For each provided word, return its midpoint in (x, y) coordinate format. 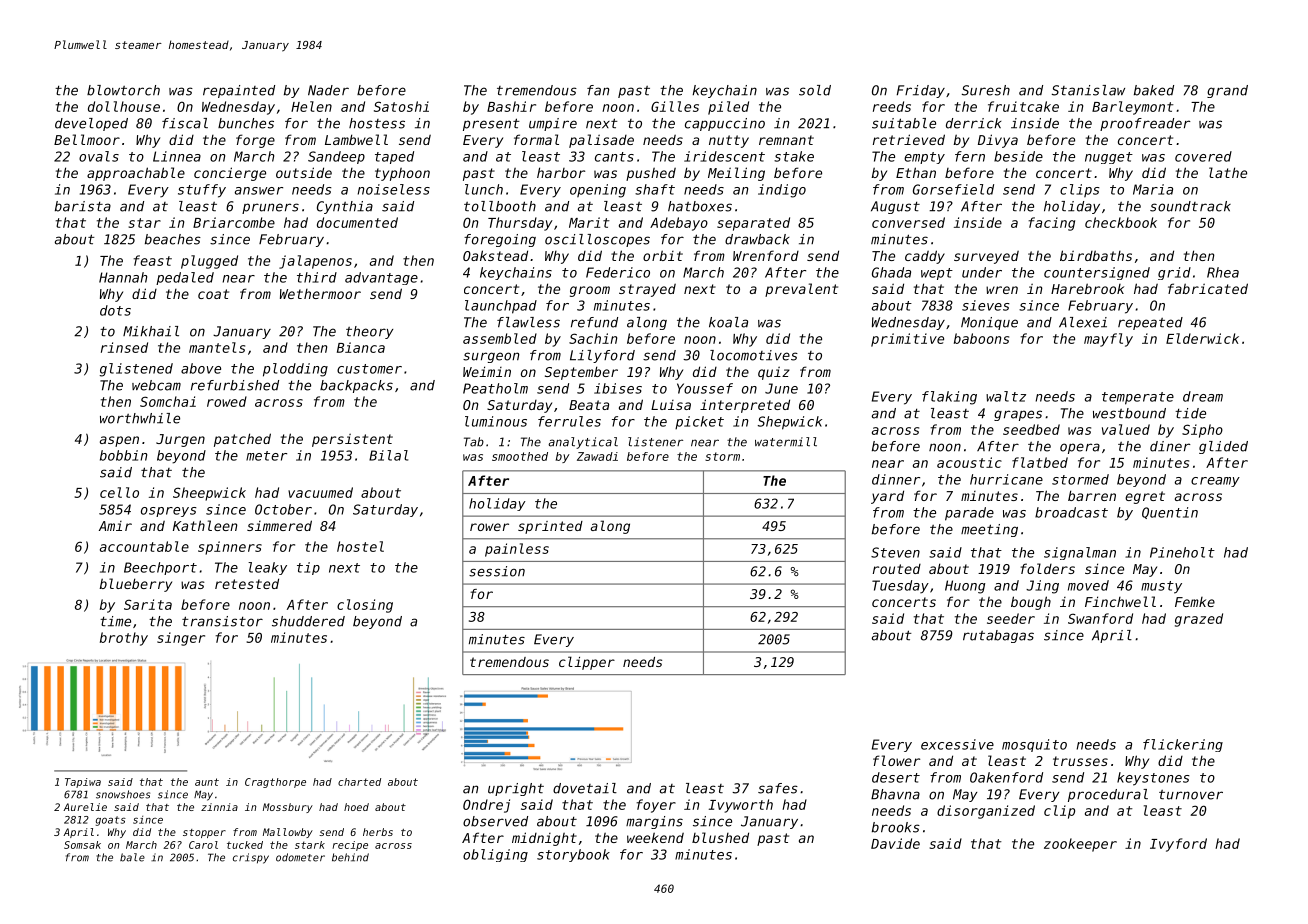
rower (489, 527)
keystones (1153, 779)
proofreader (1145, 124)
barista (83, 206)
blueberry (135, 585)
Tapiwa (83, 783)
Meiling (736, 174)
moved (1088, 585)
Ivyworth (741, 806)
